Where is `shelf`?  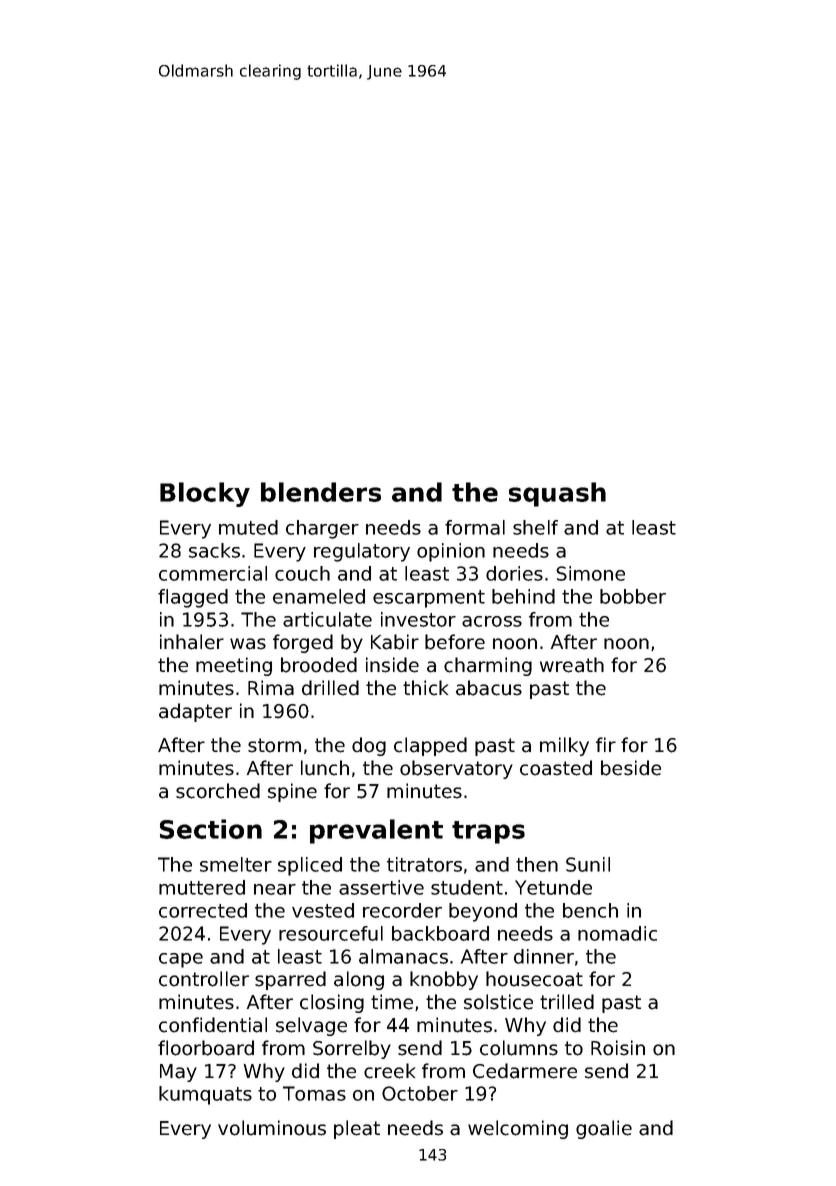 shelf is located at coordinates (535, 527).
